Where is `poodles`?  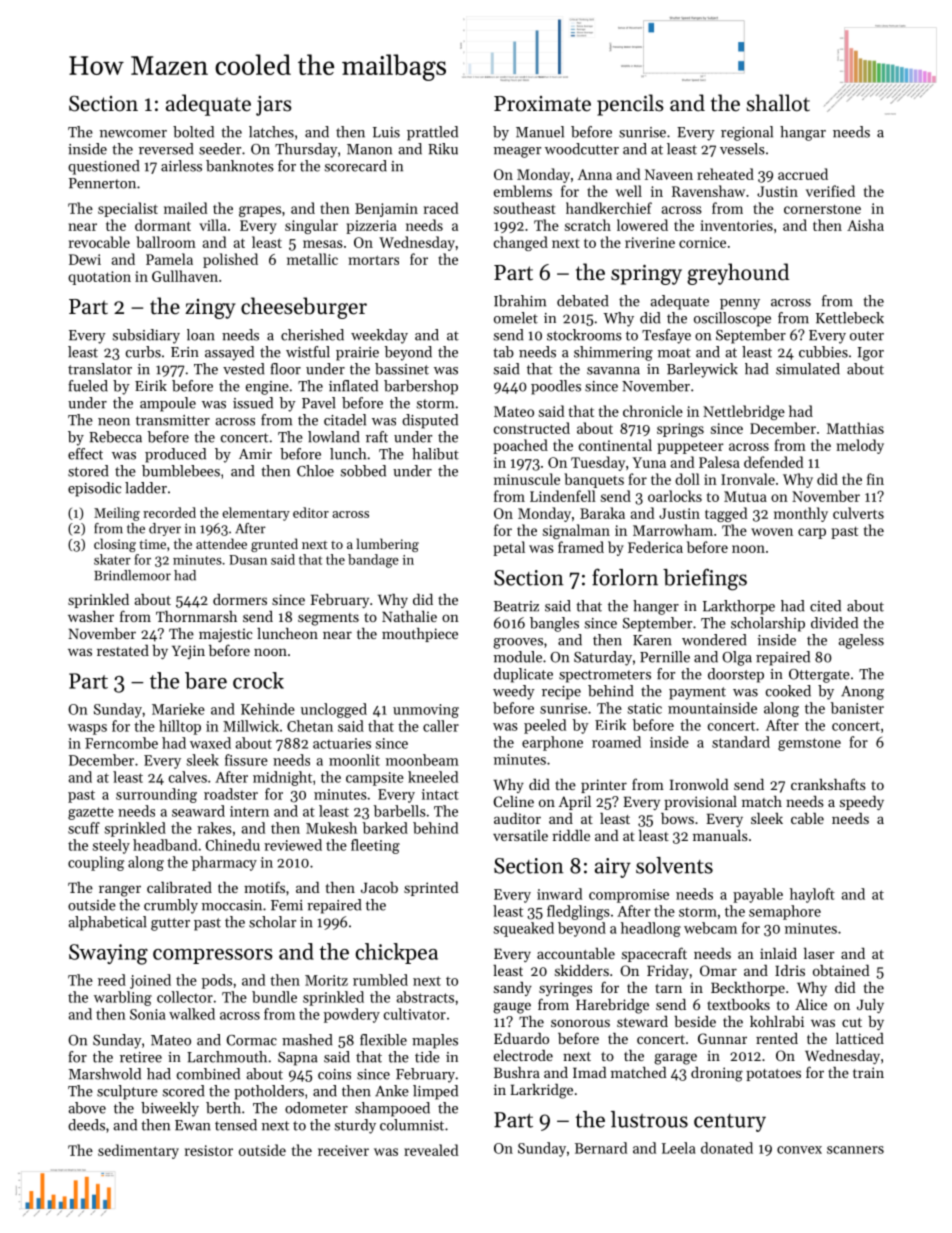
poodles is located at coordinates (556, 387).
